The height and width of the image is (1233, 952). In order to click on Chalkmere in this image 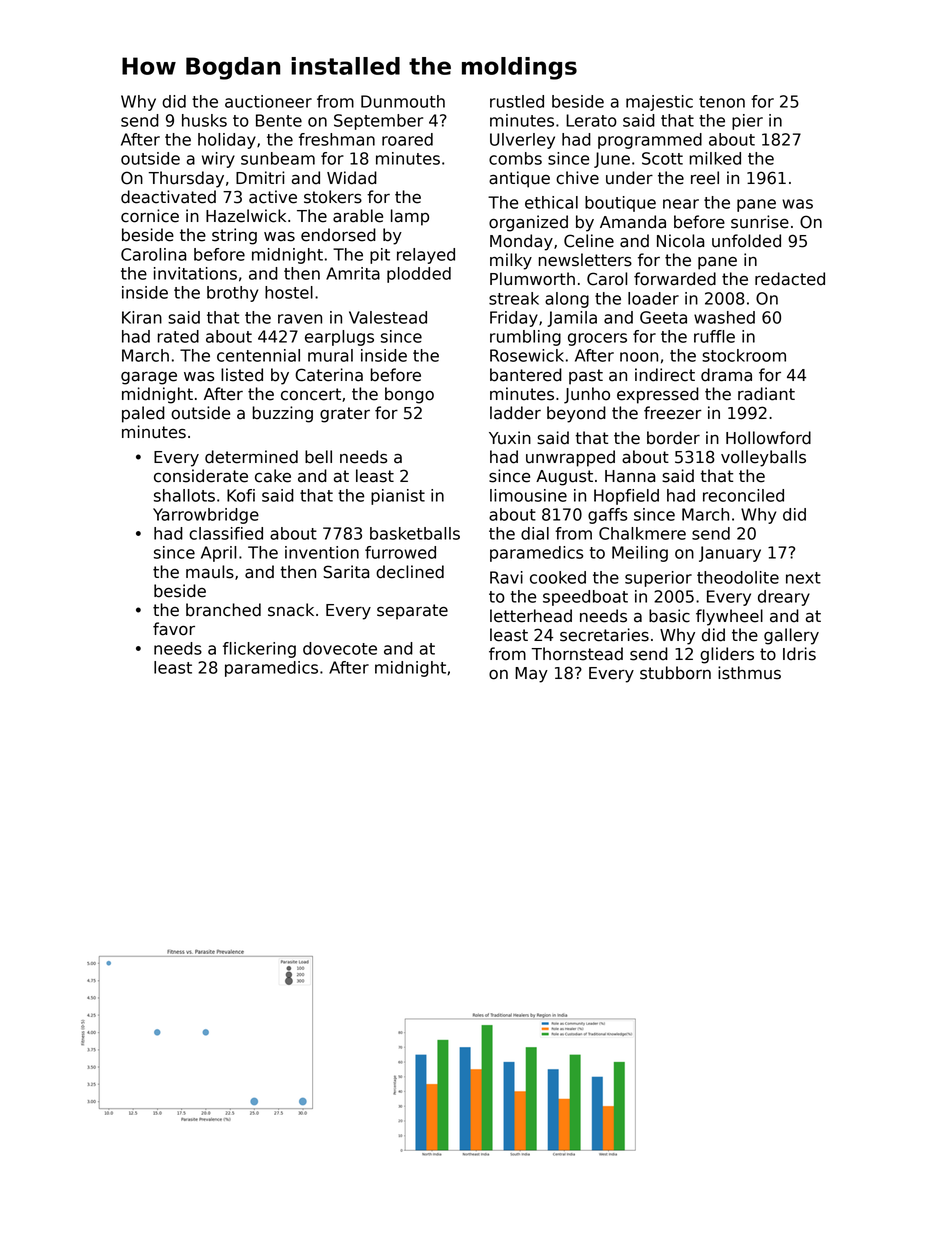, I will do `click(642, 533)`.
